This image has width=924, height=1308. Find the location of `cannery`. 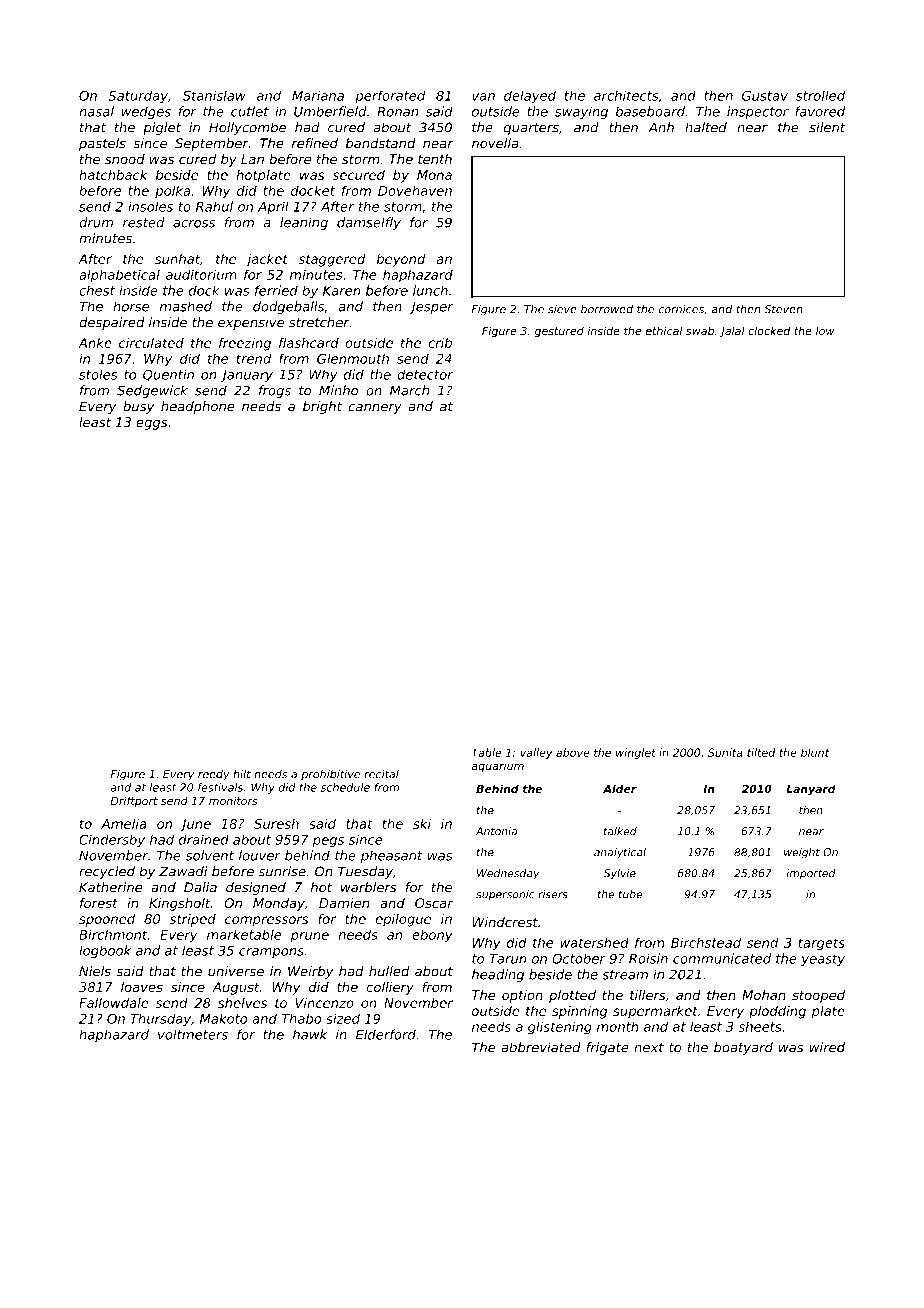

cannery is located at coordinates (375, 409).
